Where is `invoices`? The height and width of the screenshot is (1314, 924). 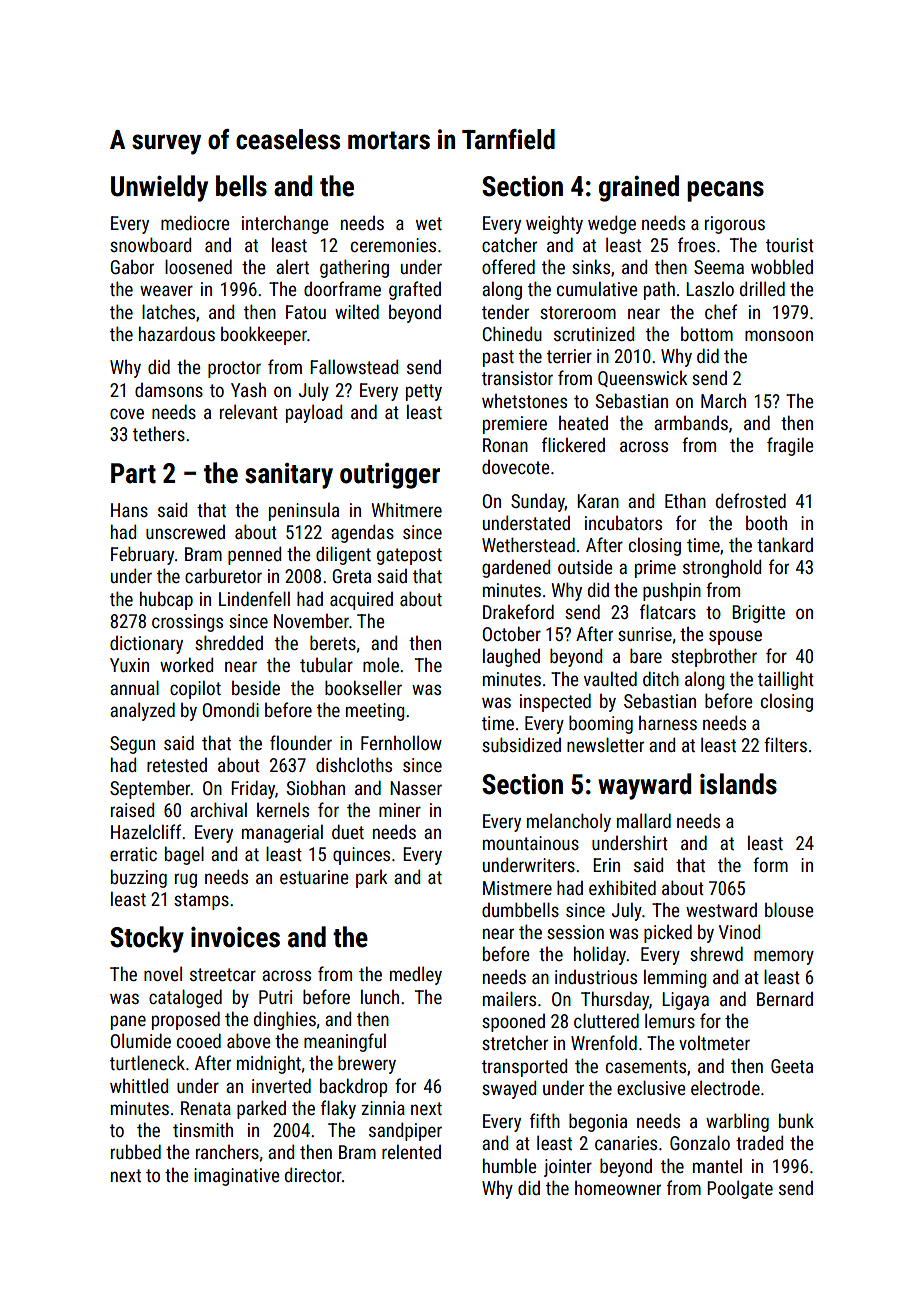 invoices is located at coordinates (235, 937).
